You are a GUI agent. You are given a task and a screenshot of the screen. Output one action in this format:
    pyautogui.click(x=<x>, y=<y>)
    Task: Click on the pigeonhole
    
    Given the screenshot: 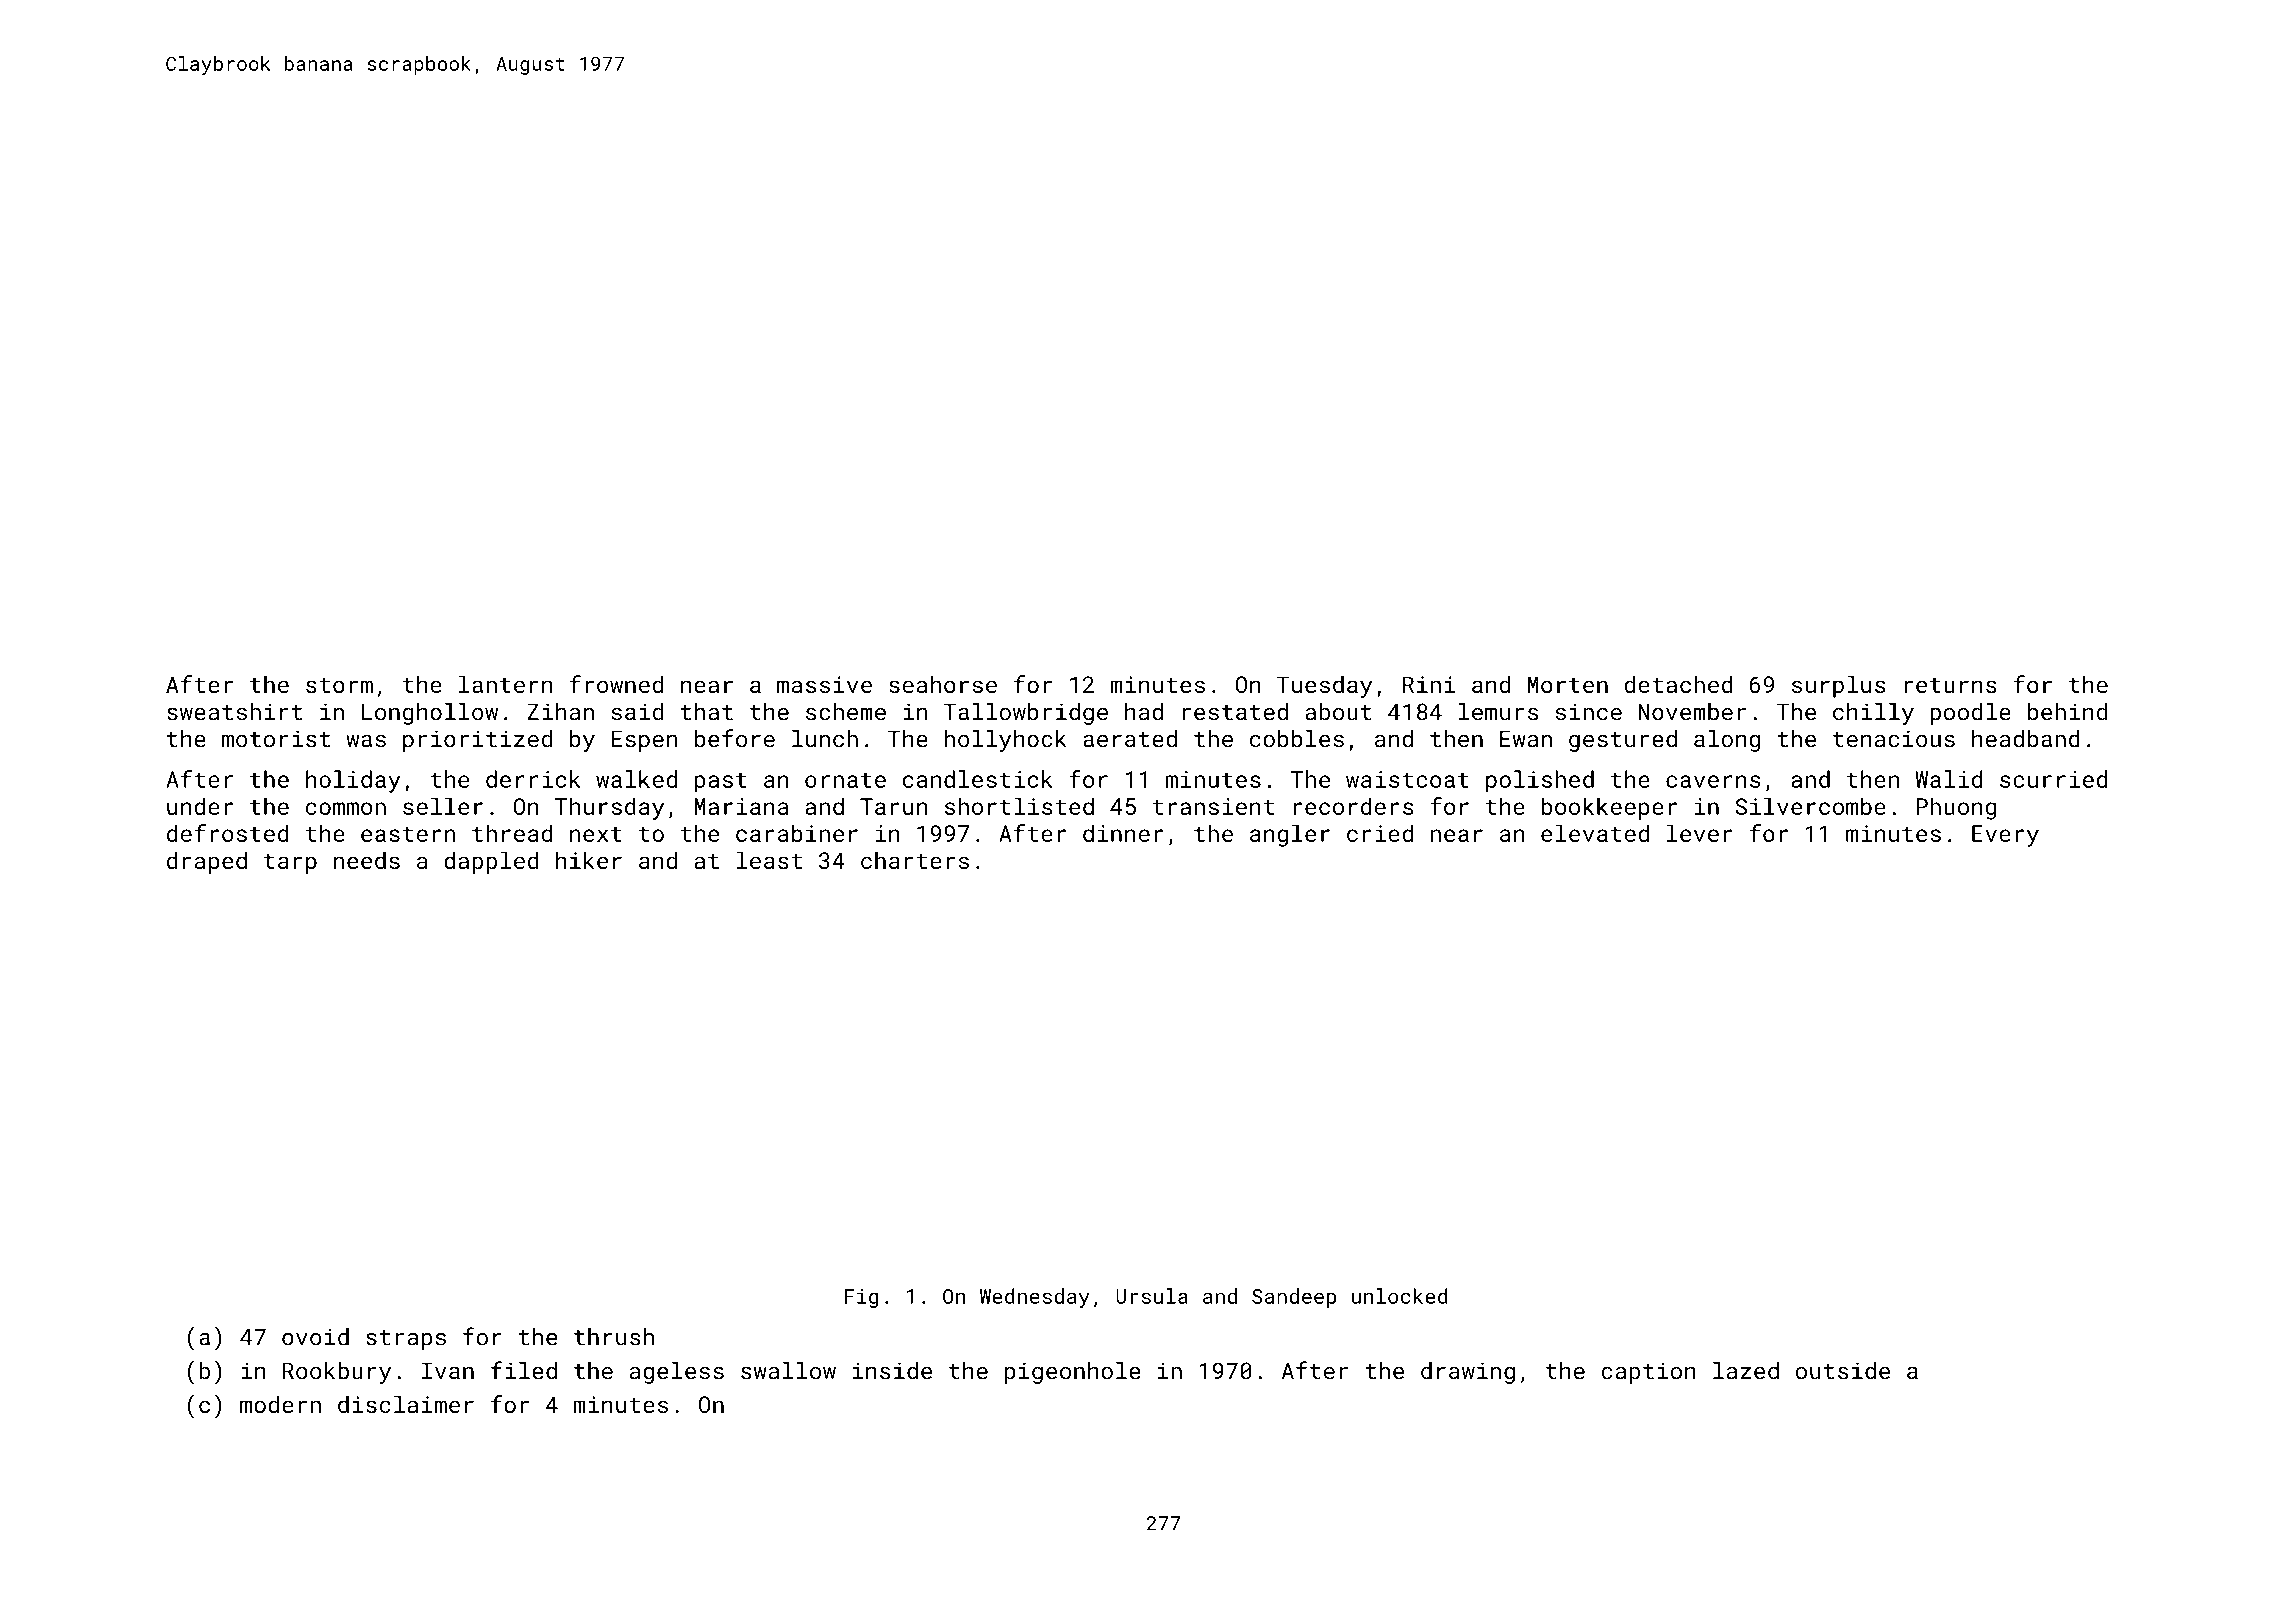 What is the action you would take?
    pyautogui.click(x=1073, y=1373)
